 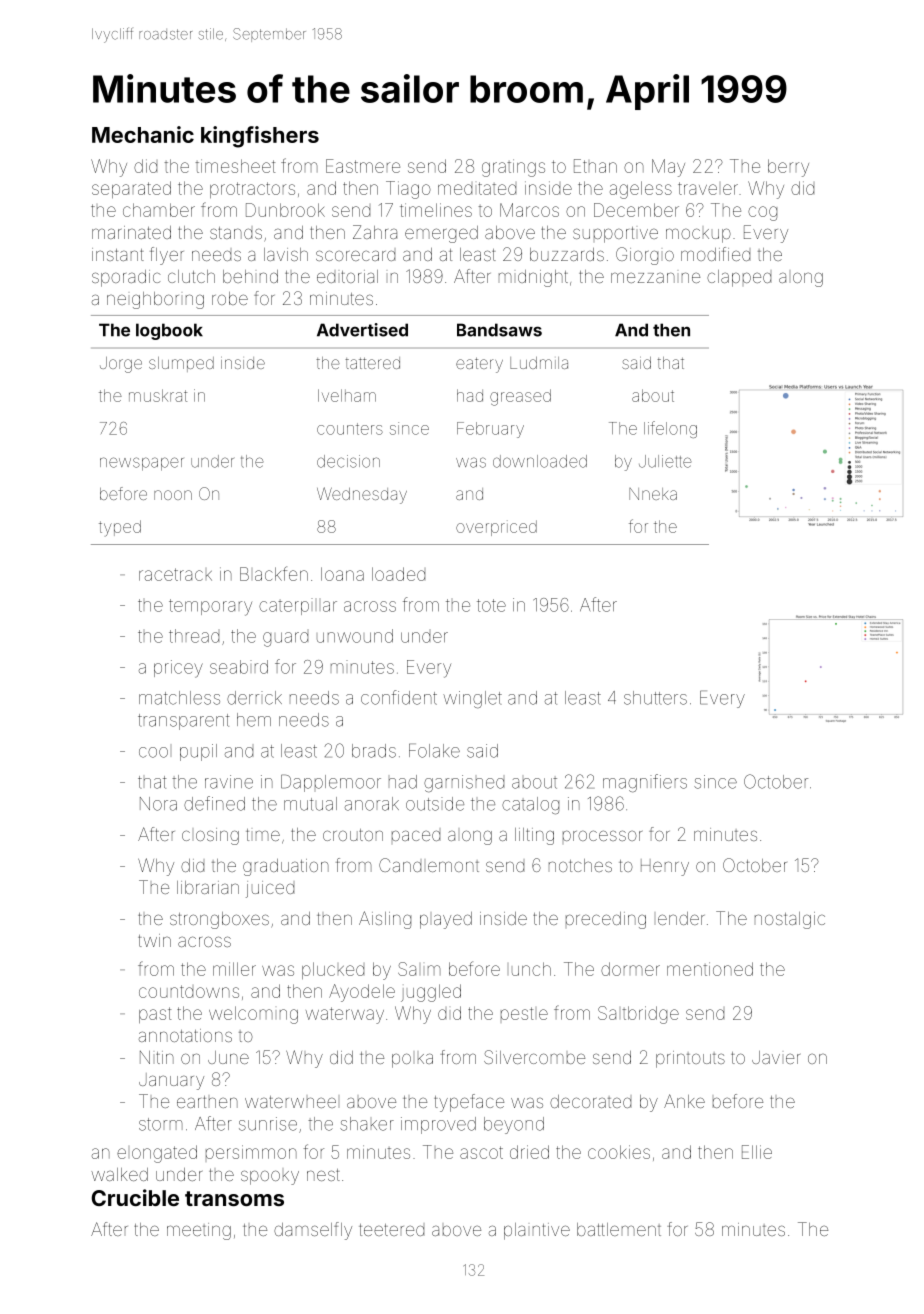 What do you see at coordinates (595, 166) in the document?
I see `Ethan` at bounding box center [595, 166].
